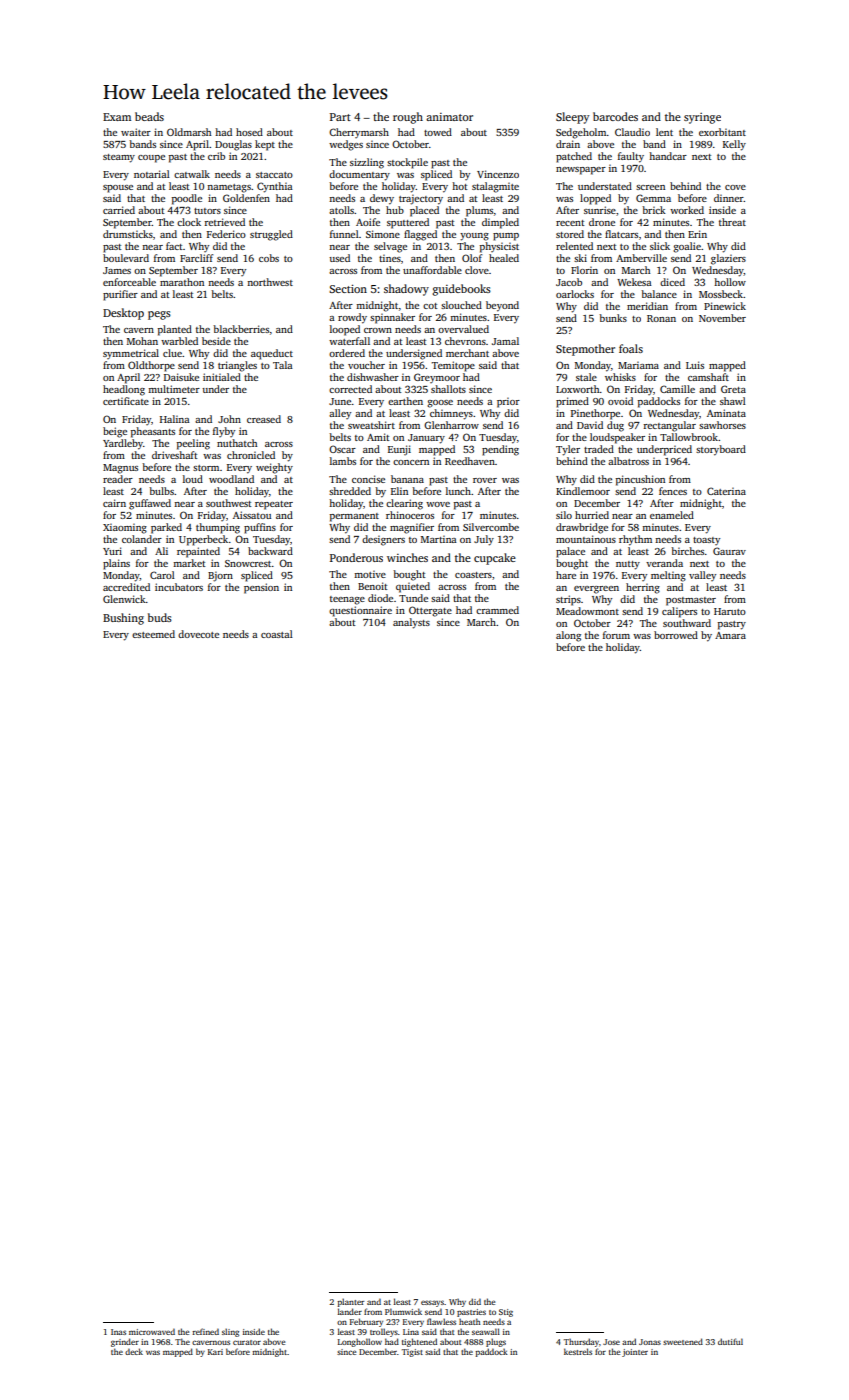  I want to click on microwaved, so click(152, 1331).
